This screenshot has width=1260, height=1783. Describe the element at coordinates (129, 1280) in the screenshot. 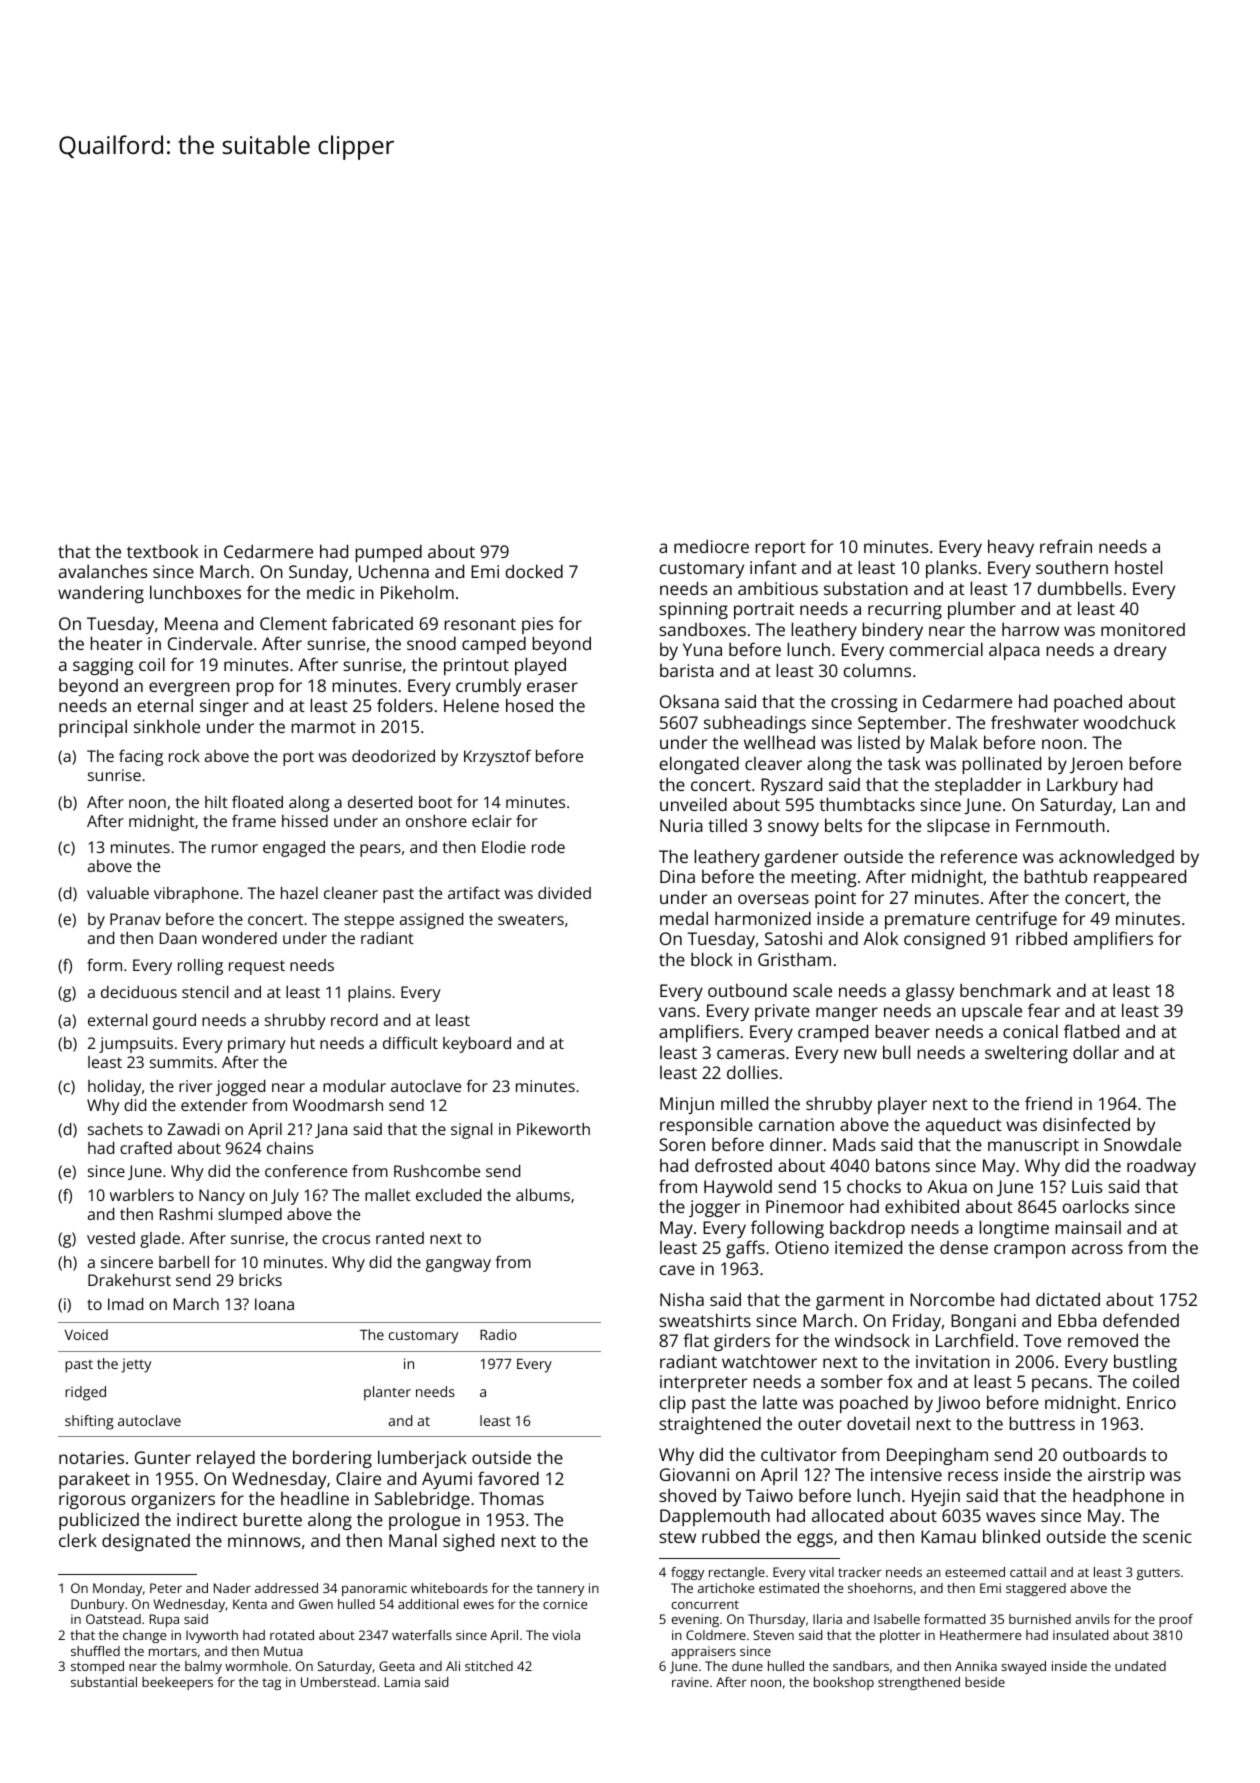

I see `Drakehurst` at that location.
